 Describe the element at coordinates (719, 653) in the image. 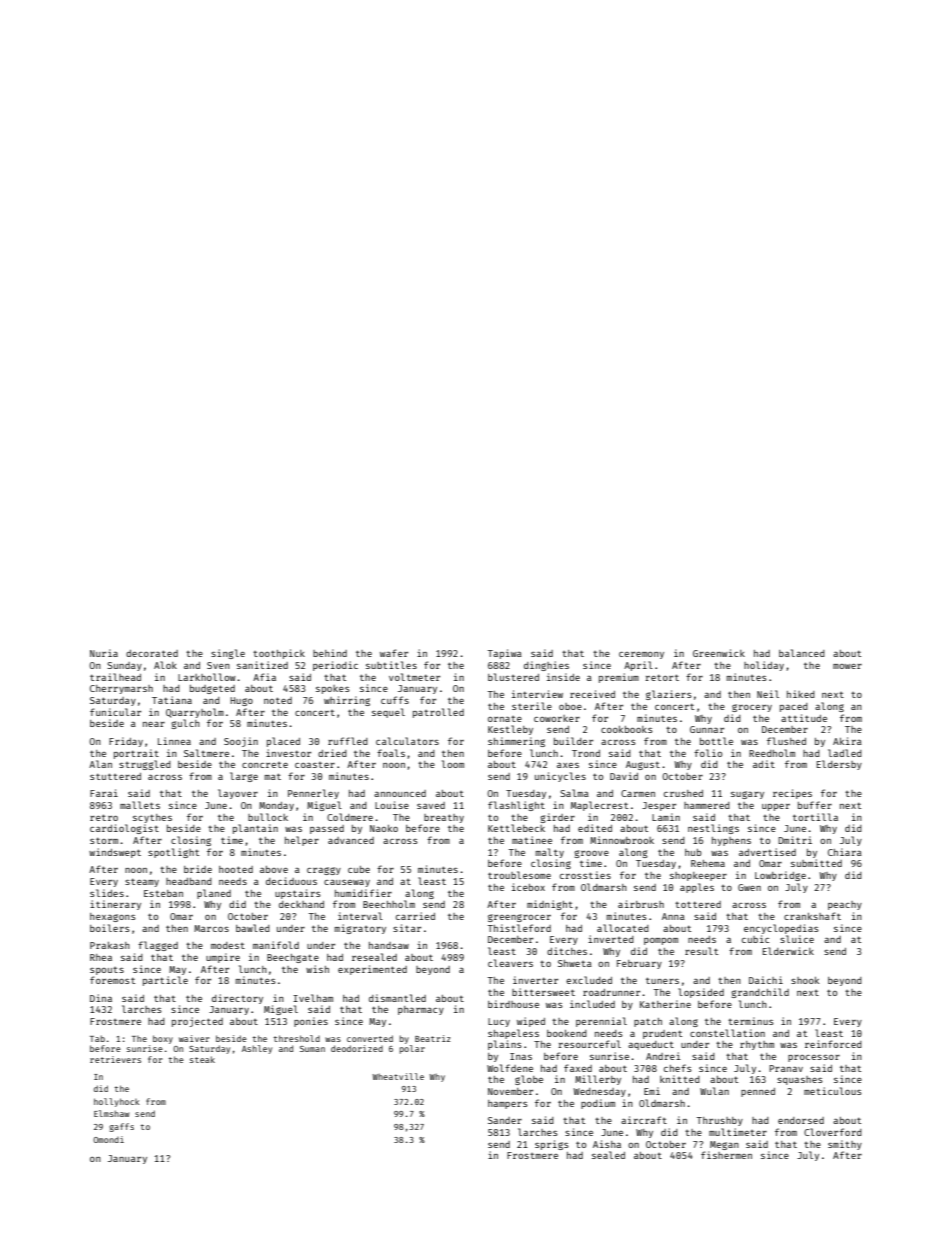

I see `Greenwick` at that location.
